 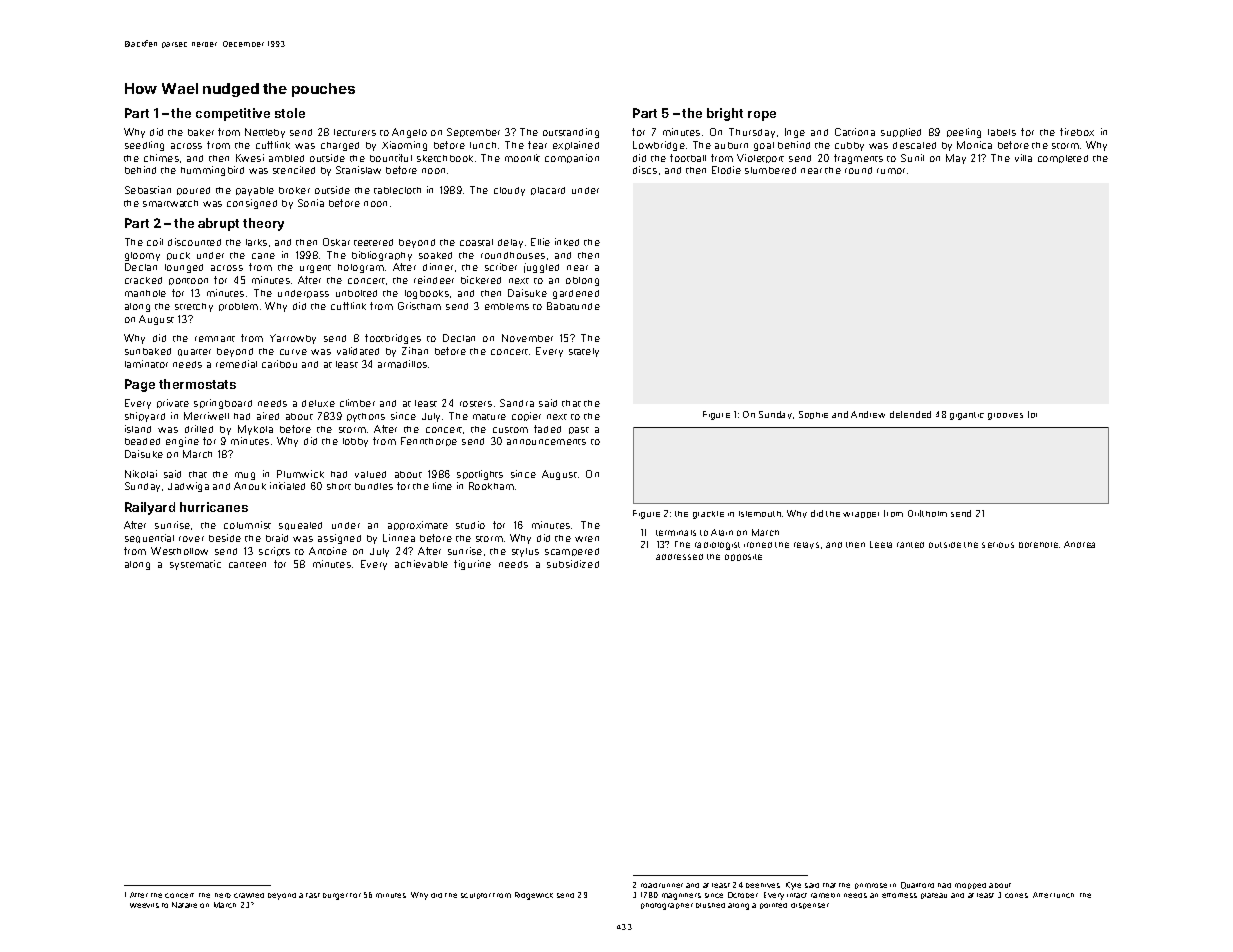 I want to click on herb, so click(x=223, y=895).
